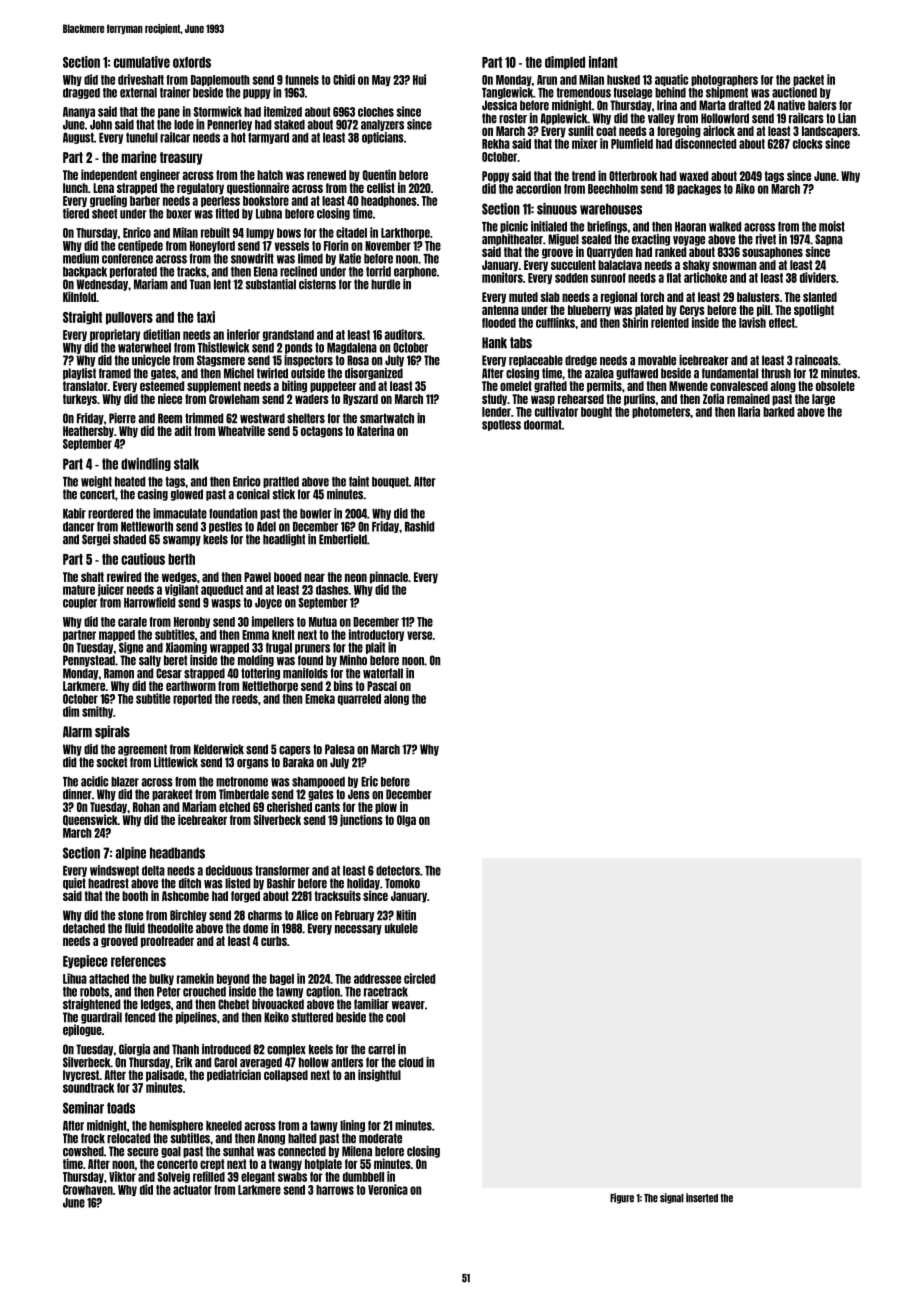 The image size is (924, 1308). I want to click on Florin, so click(336, 245).
